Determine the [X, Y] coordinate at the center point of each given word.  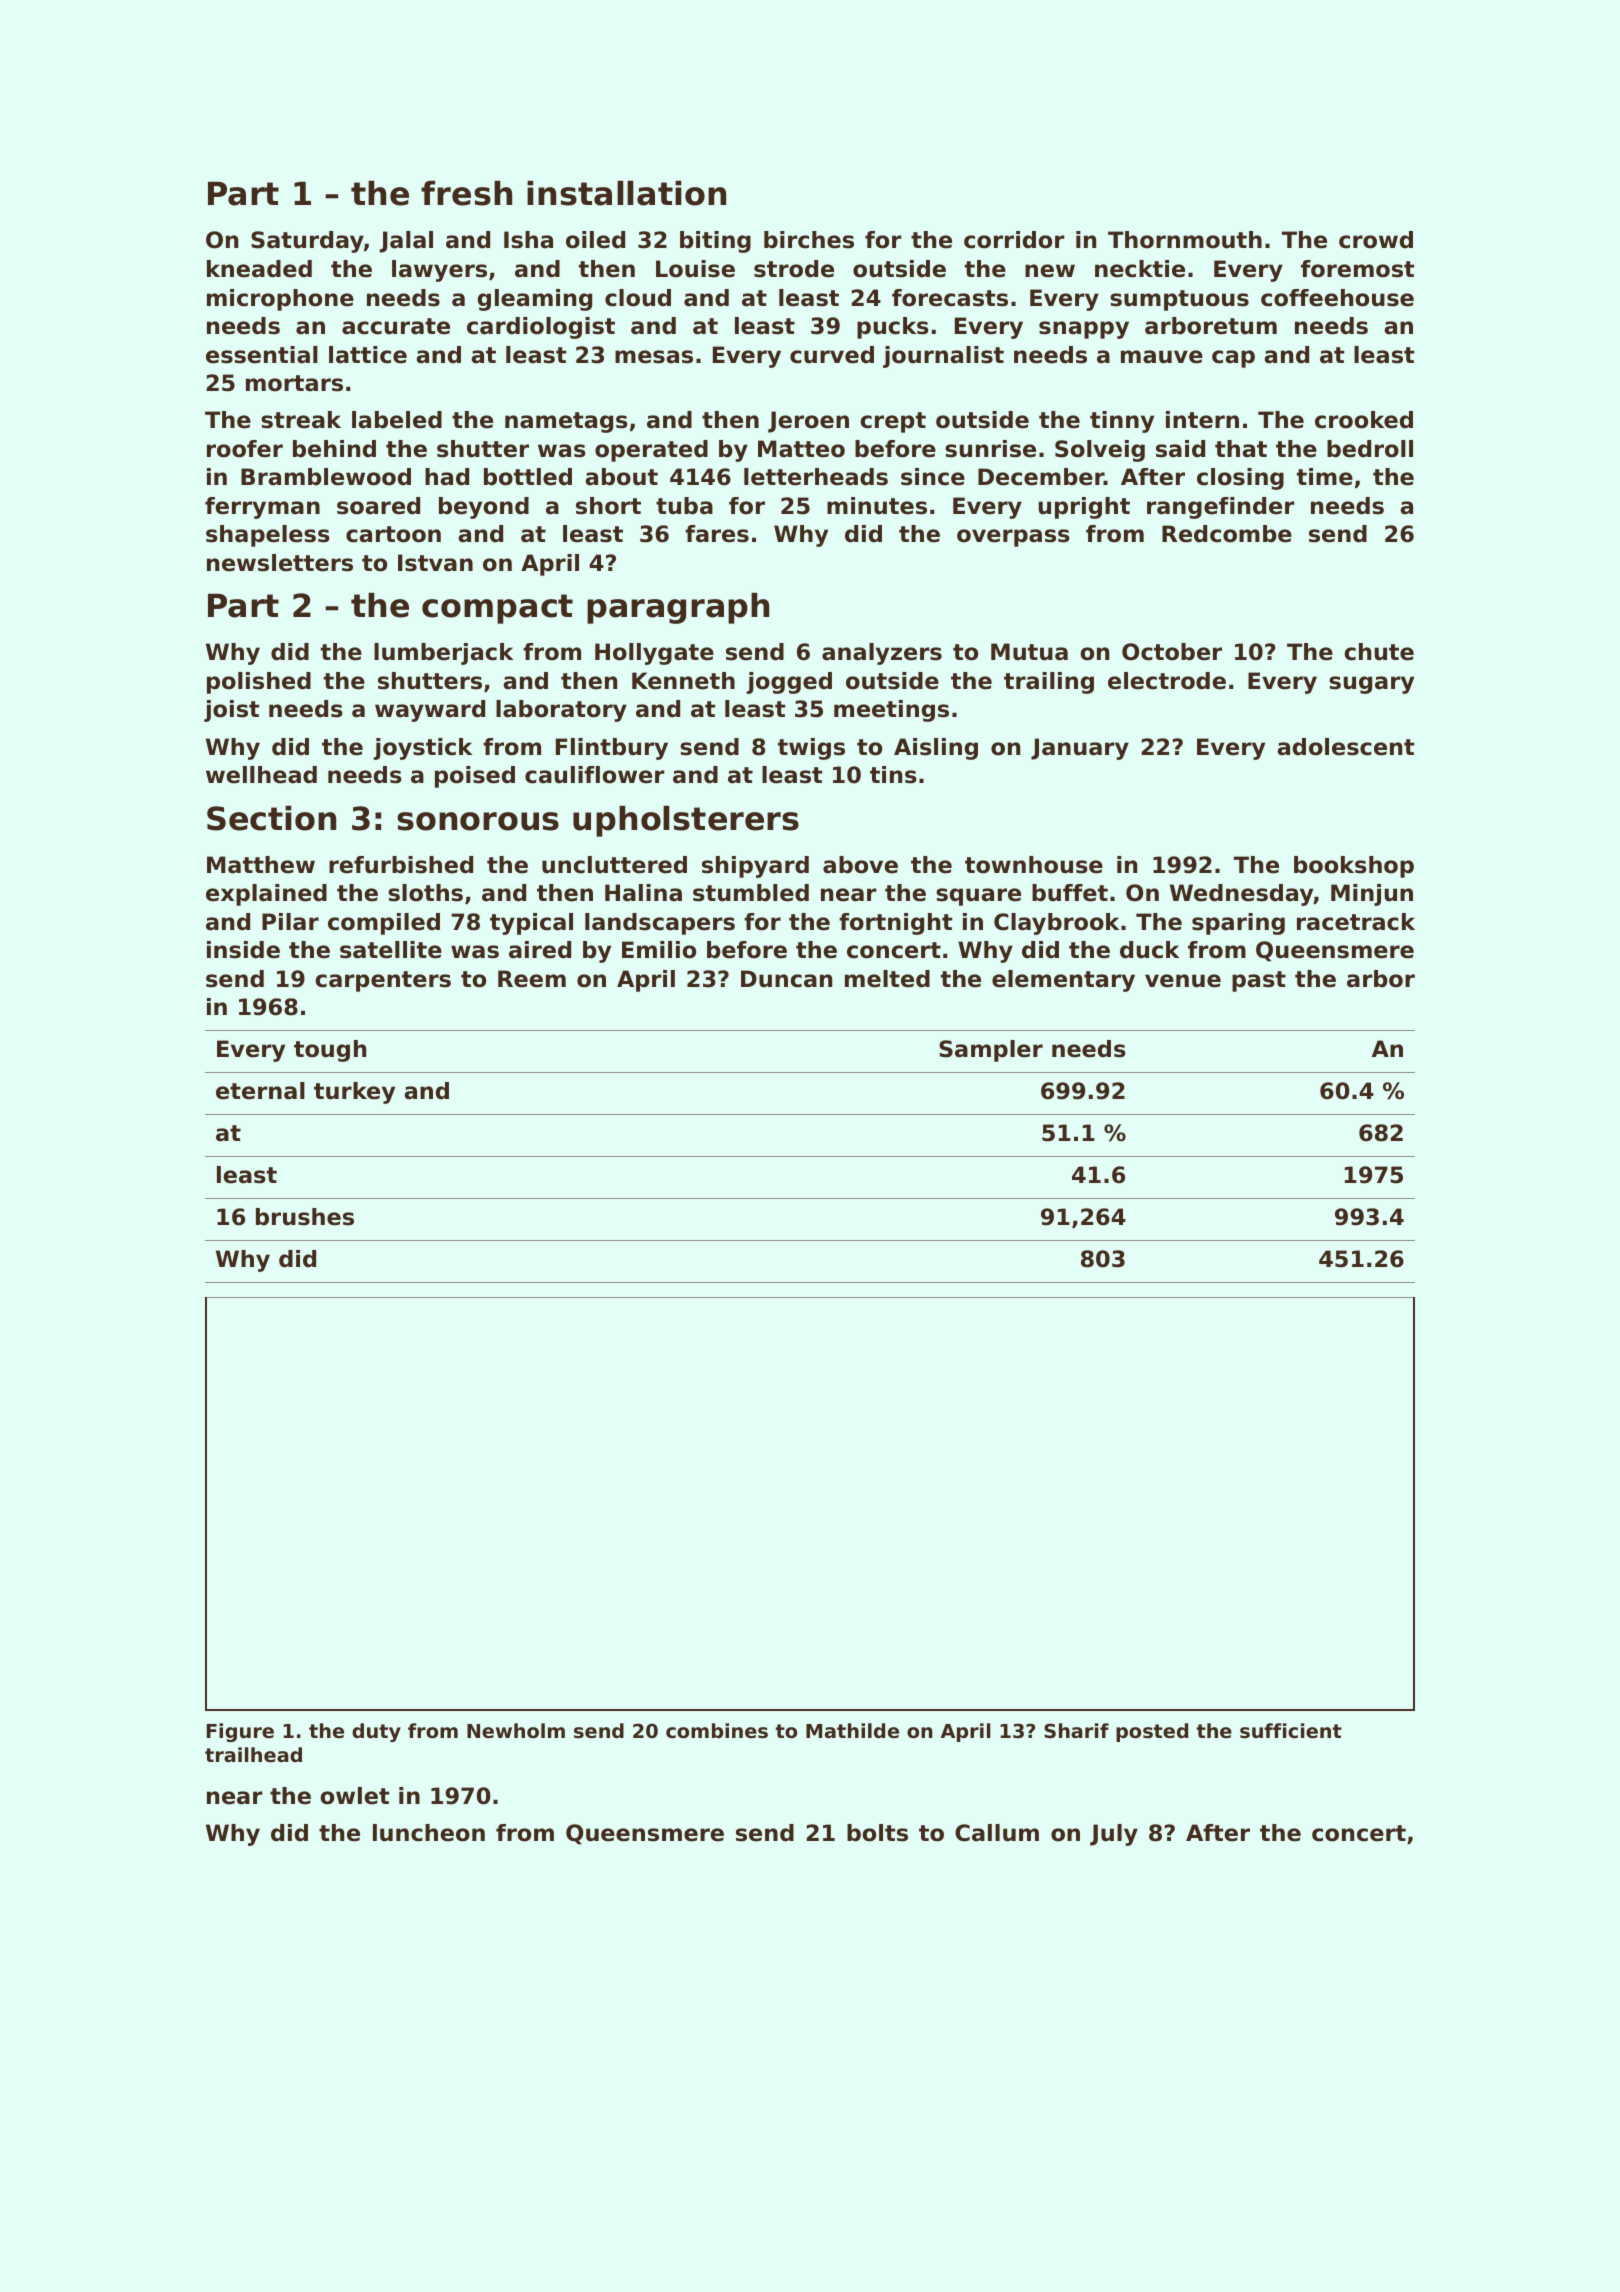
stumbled [751, 893]
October [1172, 652]
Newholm [516, 1730]
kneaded [259, 269]
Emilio [659, 950]
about [621, 477]
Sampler [991, 1051]
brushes [305, 1217]
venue [1183, 981]
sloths [425, 893]
